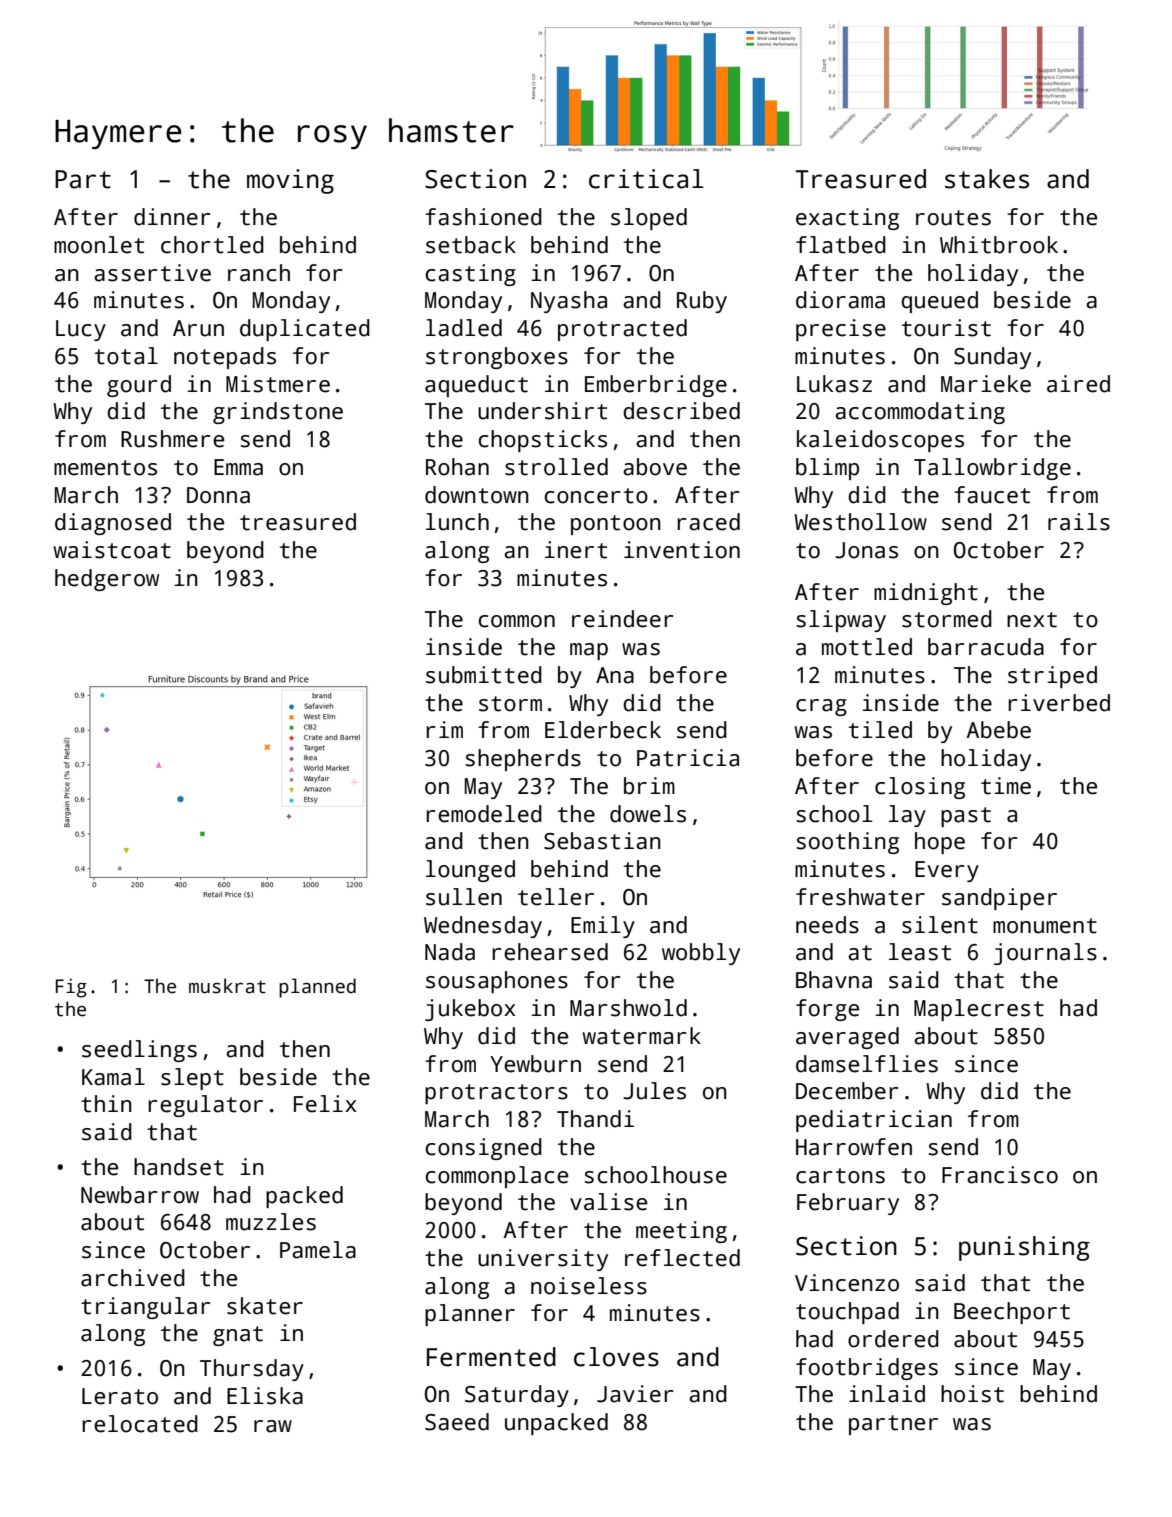 This screenshot has width=1172, height=1517. Describe the element at coordinates (987, 179) in the screenshot. I see `stakes` at that location.
